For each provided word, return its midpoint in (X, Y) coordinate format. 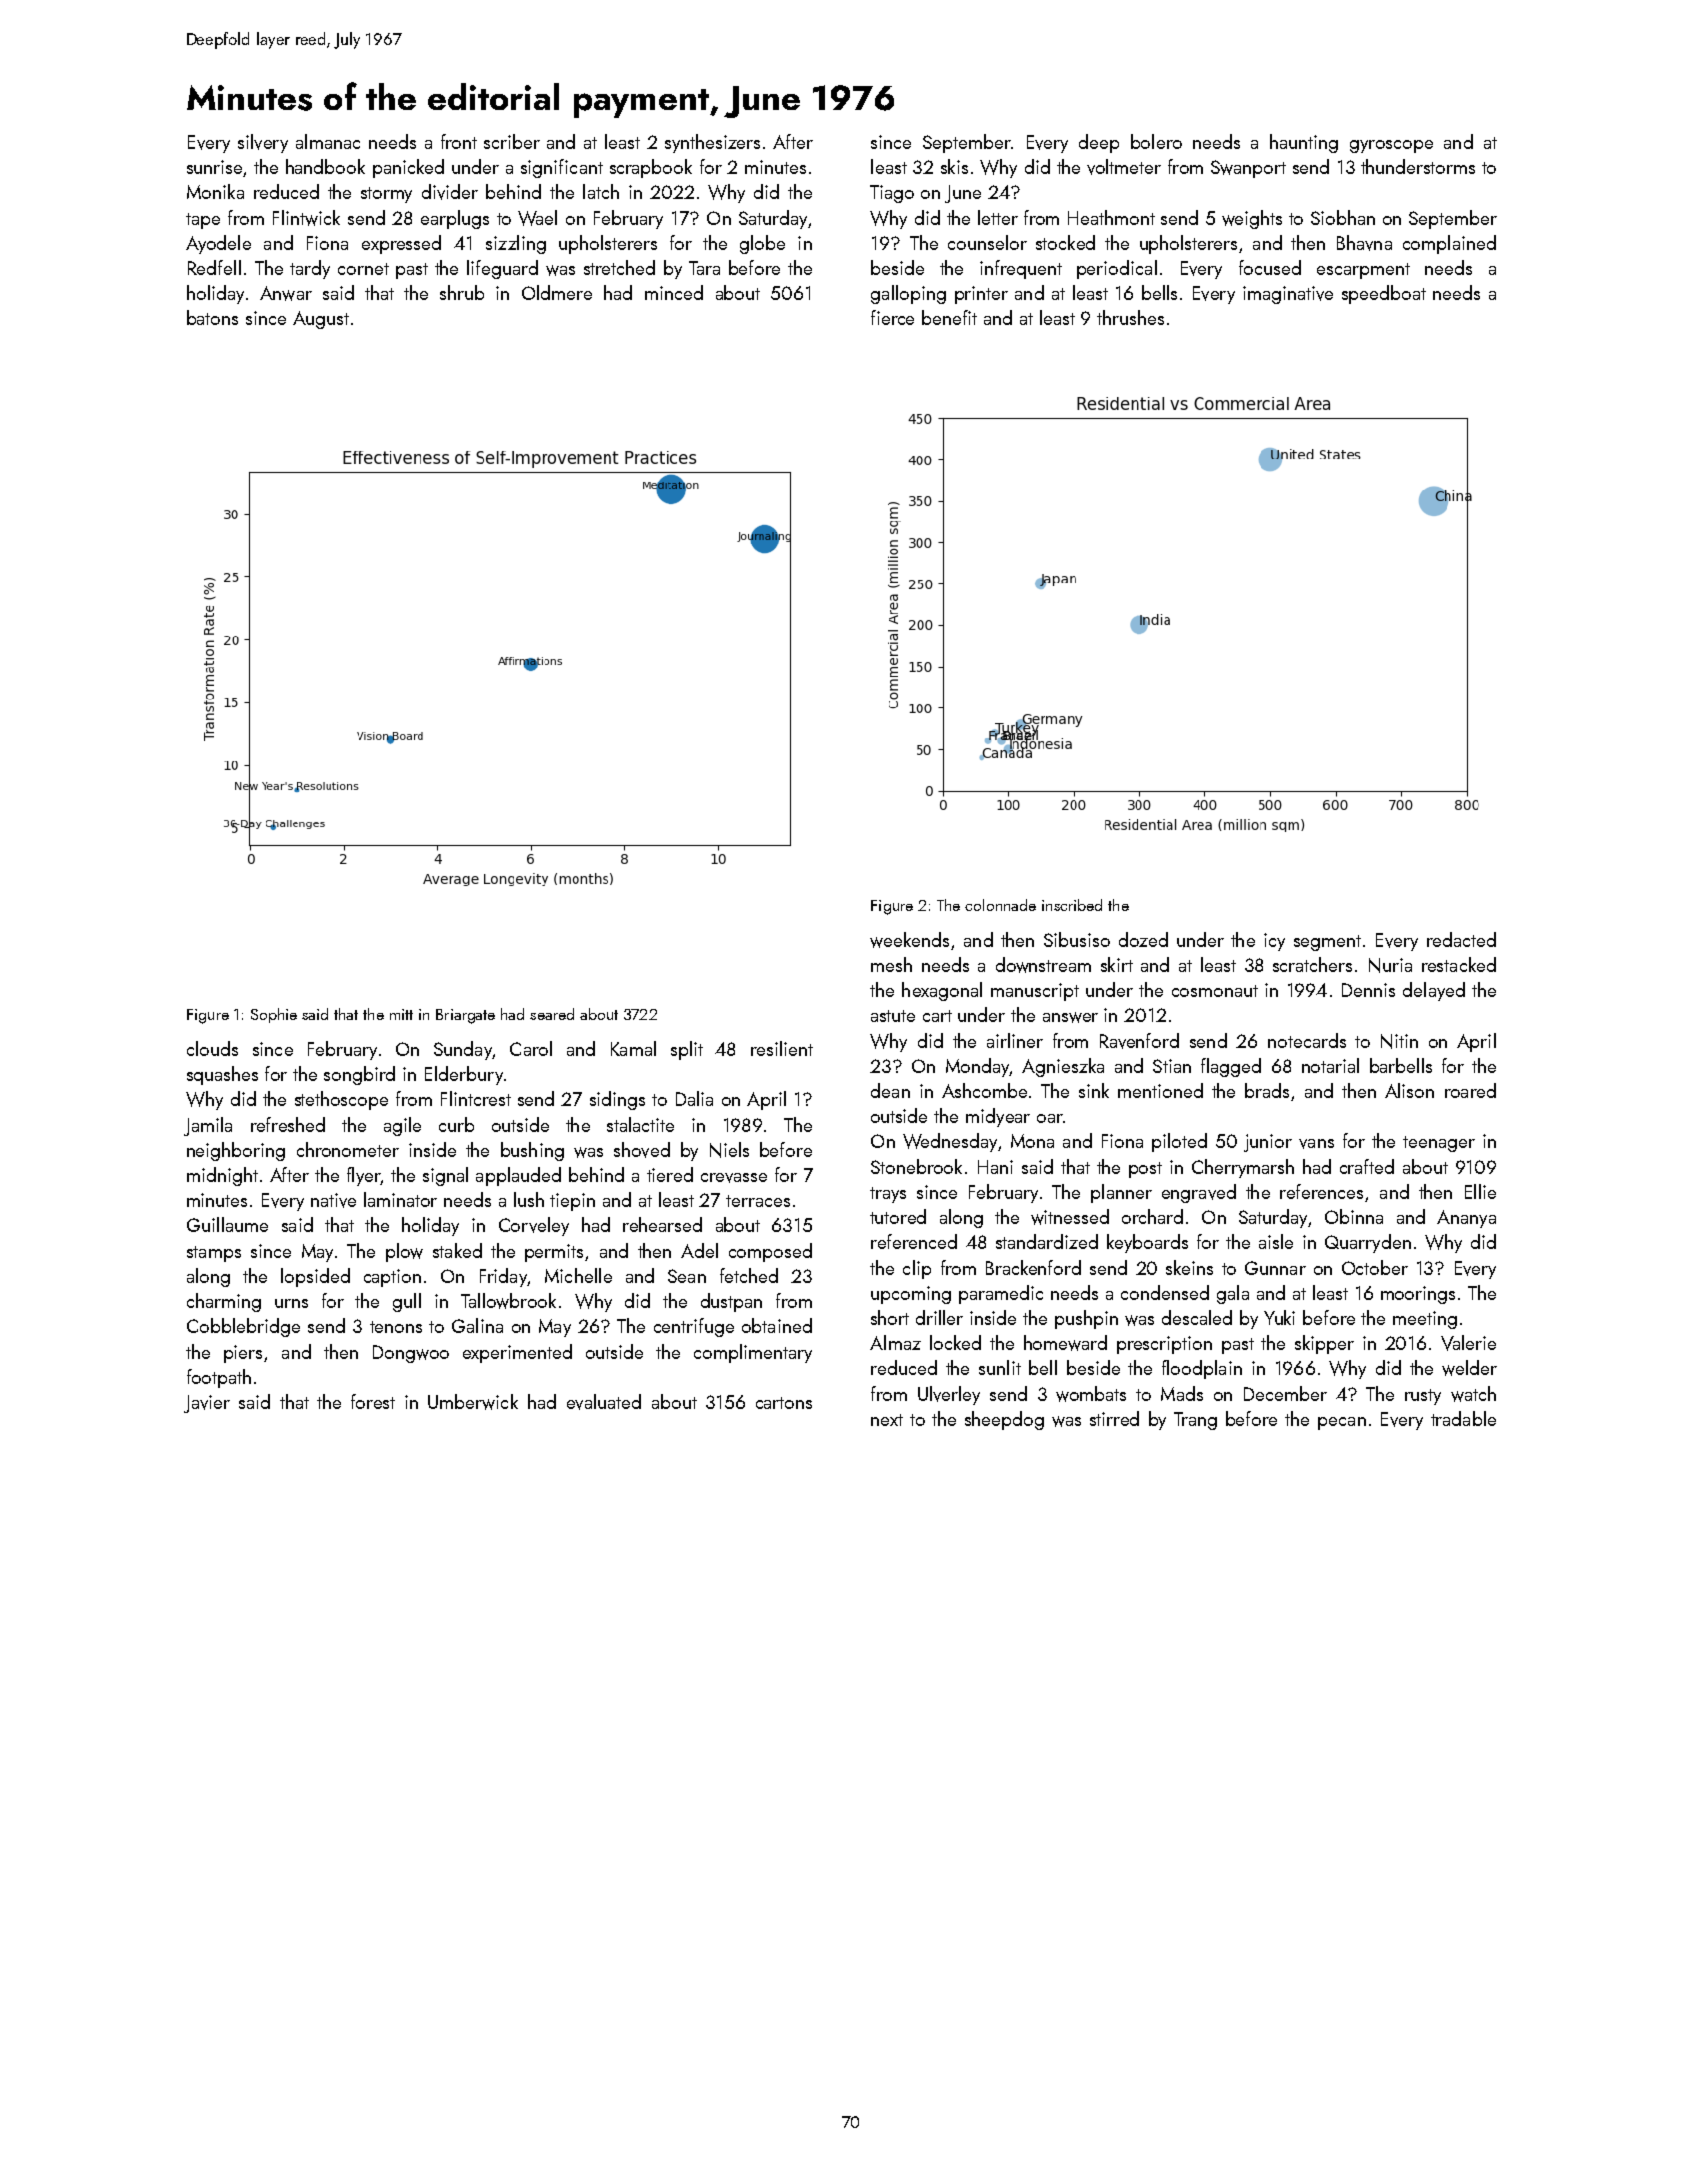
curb (456, 1124)
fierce (892, 317)
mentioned (1160, 1090)
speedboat (1384, 294)
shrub (462, 292)
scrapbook (651, 168)
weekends (909, 940)
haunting (1304, 143)
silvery (263, 143)
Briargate (465, 1016)
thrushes (1130, 317)
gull (407, 1302)
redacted (1461, 939)
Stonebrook (916, 1166)
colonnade (1000, 905)
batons (212, 317)
